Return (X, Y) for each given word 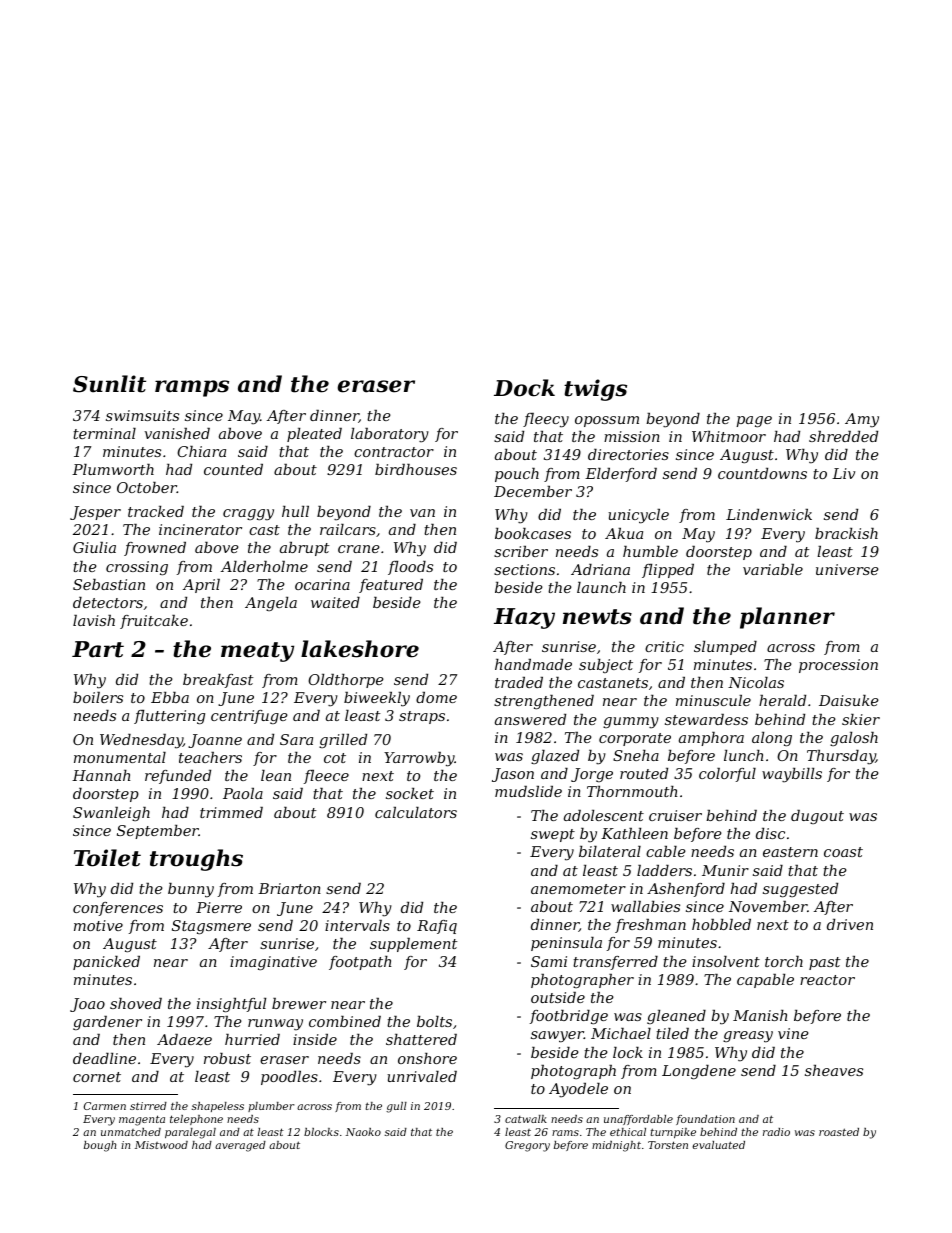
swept (553, 835)
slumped (725, 648)
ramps (192, 388)
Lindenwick (769, 514)
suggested (800, 890)
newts (597, 617)
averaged (240, 1146)
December (533, 491)
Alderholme (264, 566)
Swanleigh (111, 814)
